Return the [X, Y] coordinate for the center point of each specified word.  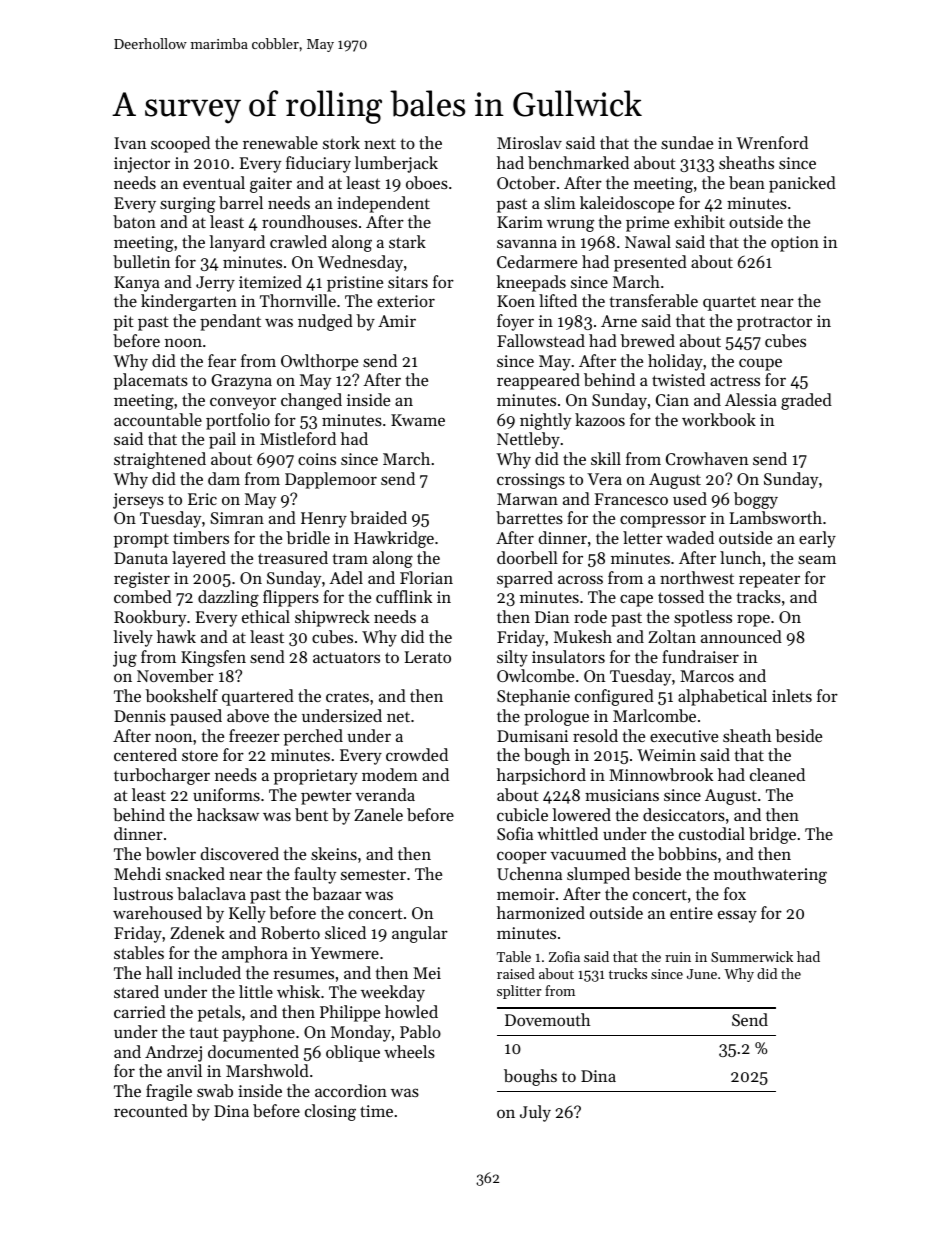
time [376, 1111]
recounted [151, 1110]
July [535, 1113]
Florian [426, 577]
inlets [792, 695]
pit [124, 323]
